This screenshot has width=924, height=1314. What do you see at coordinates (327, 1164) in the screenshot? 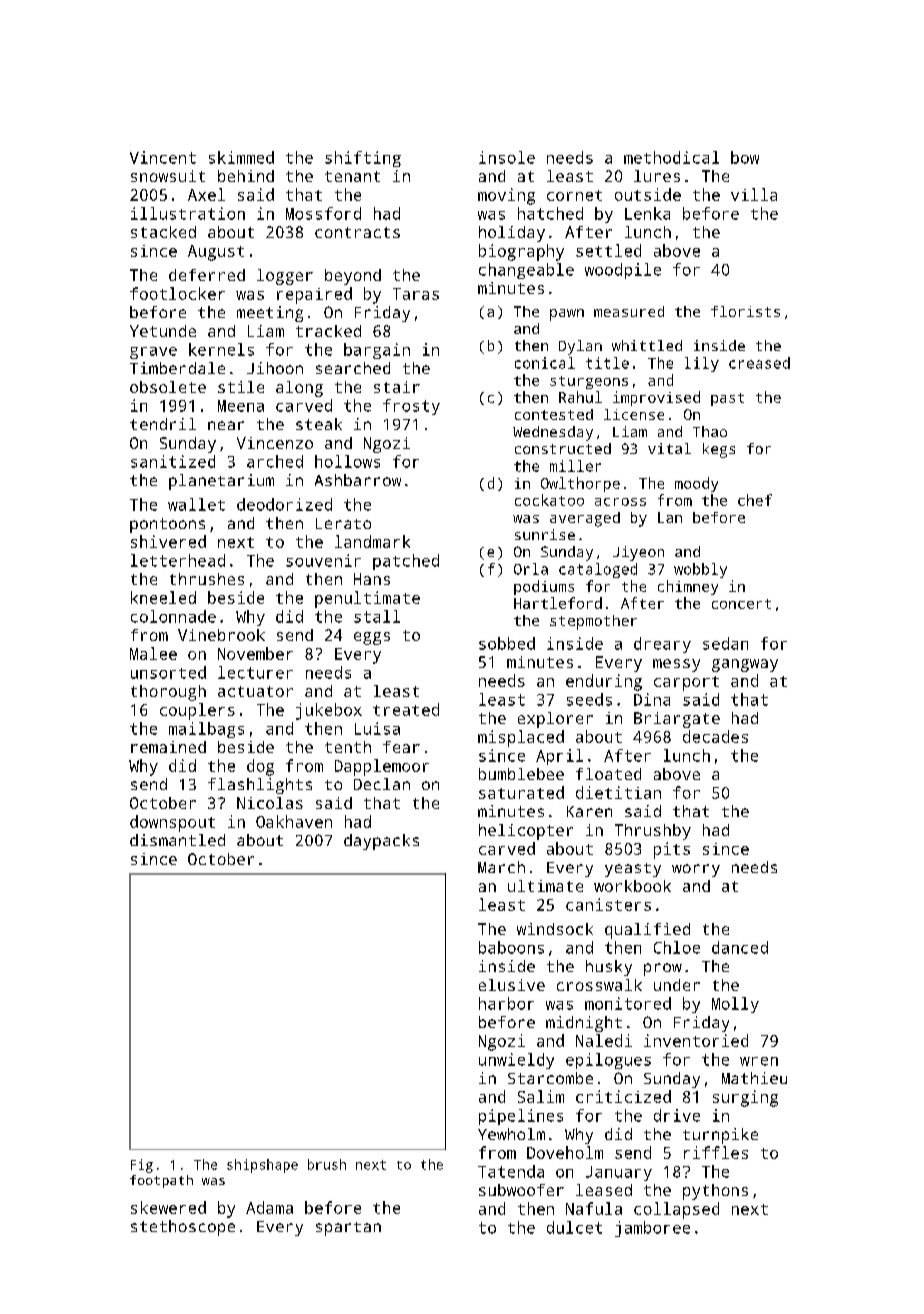
I see `brush` at bounding box center [327, 1164].
